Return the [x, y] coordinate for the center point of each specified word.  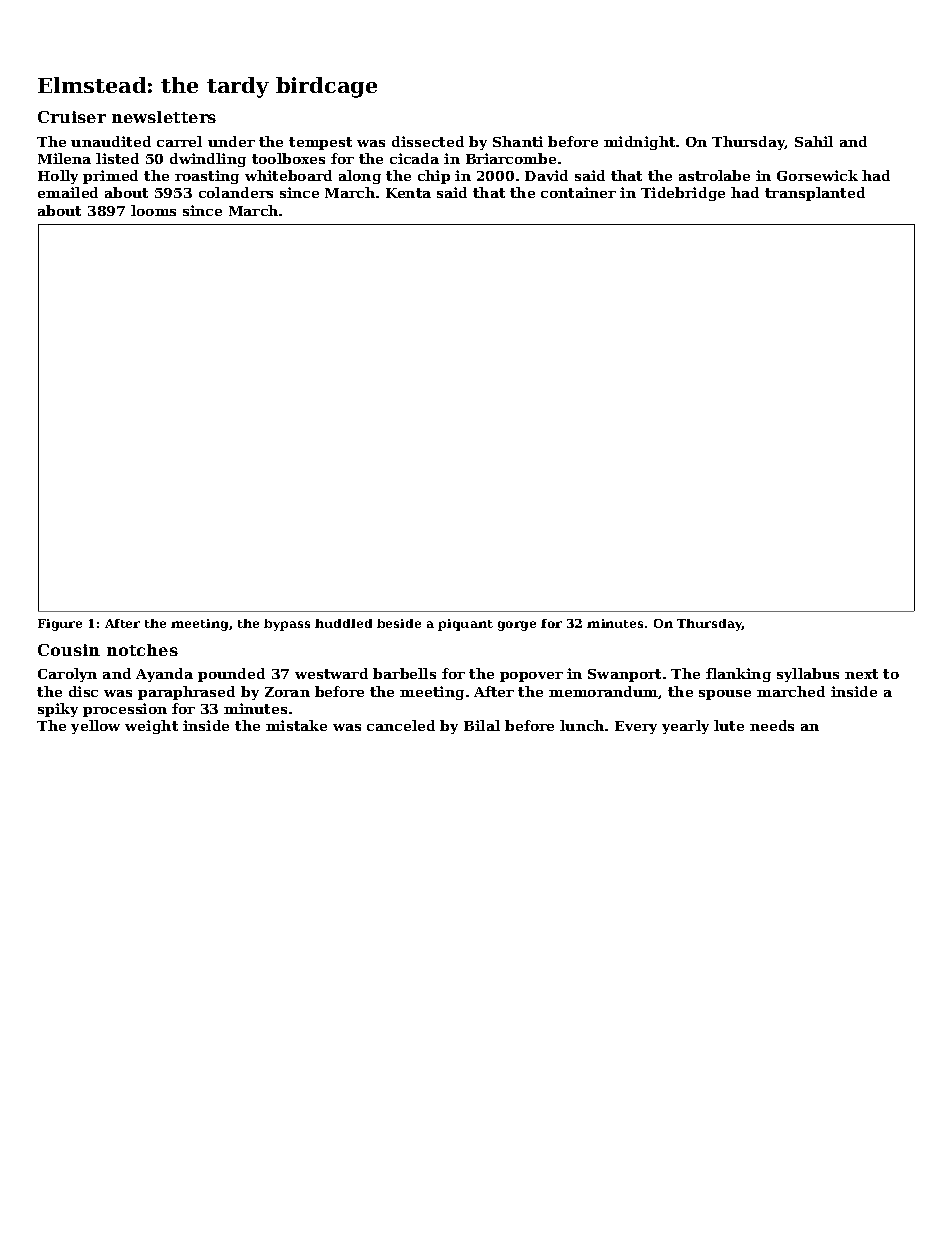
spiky [58, 710]
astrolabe [714, 175]
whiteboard [288, 175]
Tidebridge [683, 194]
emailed [68, 192]
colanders [236, 192]
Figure [60, 625]
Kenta [408, 193]
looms [153, 210]
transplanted [815, 194]
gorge [517, 626]
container [578, 192]
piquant [465, 625]
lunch [582, 725]
